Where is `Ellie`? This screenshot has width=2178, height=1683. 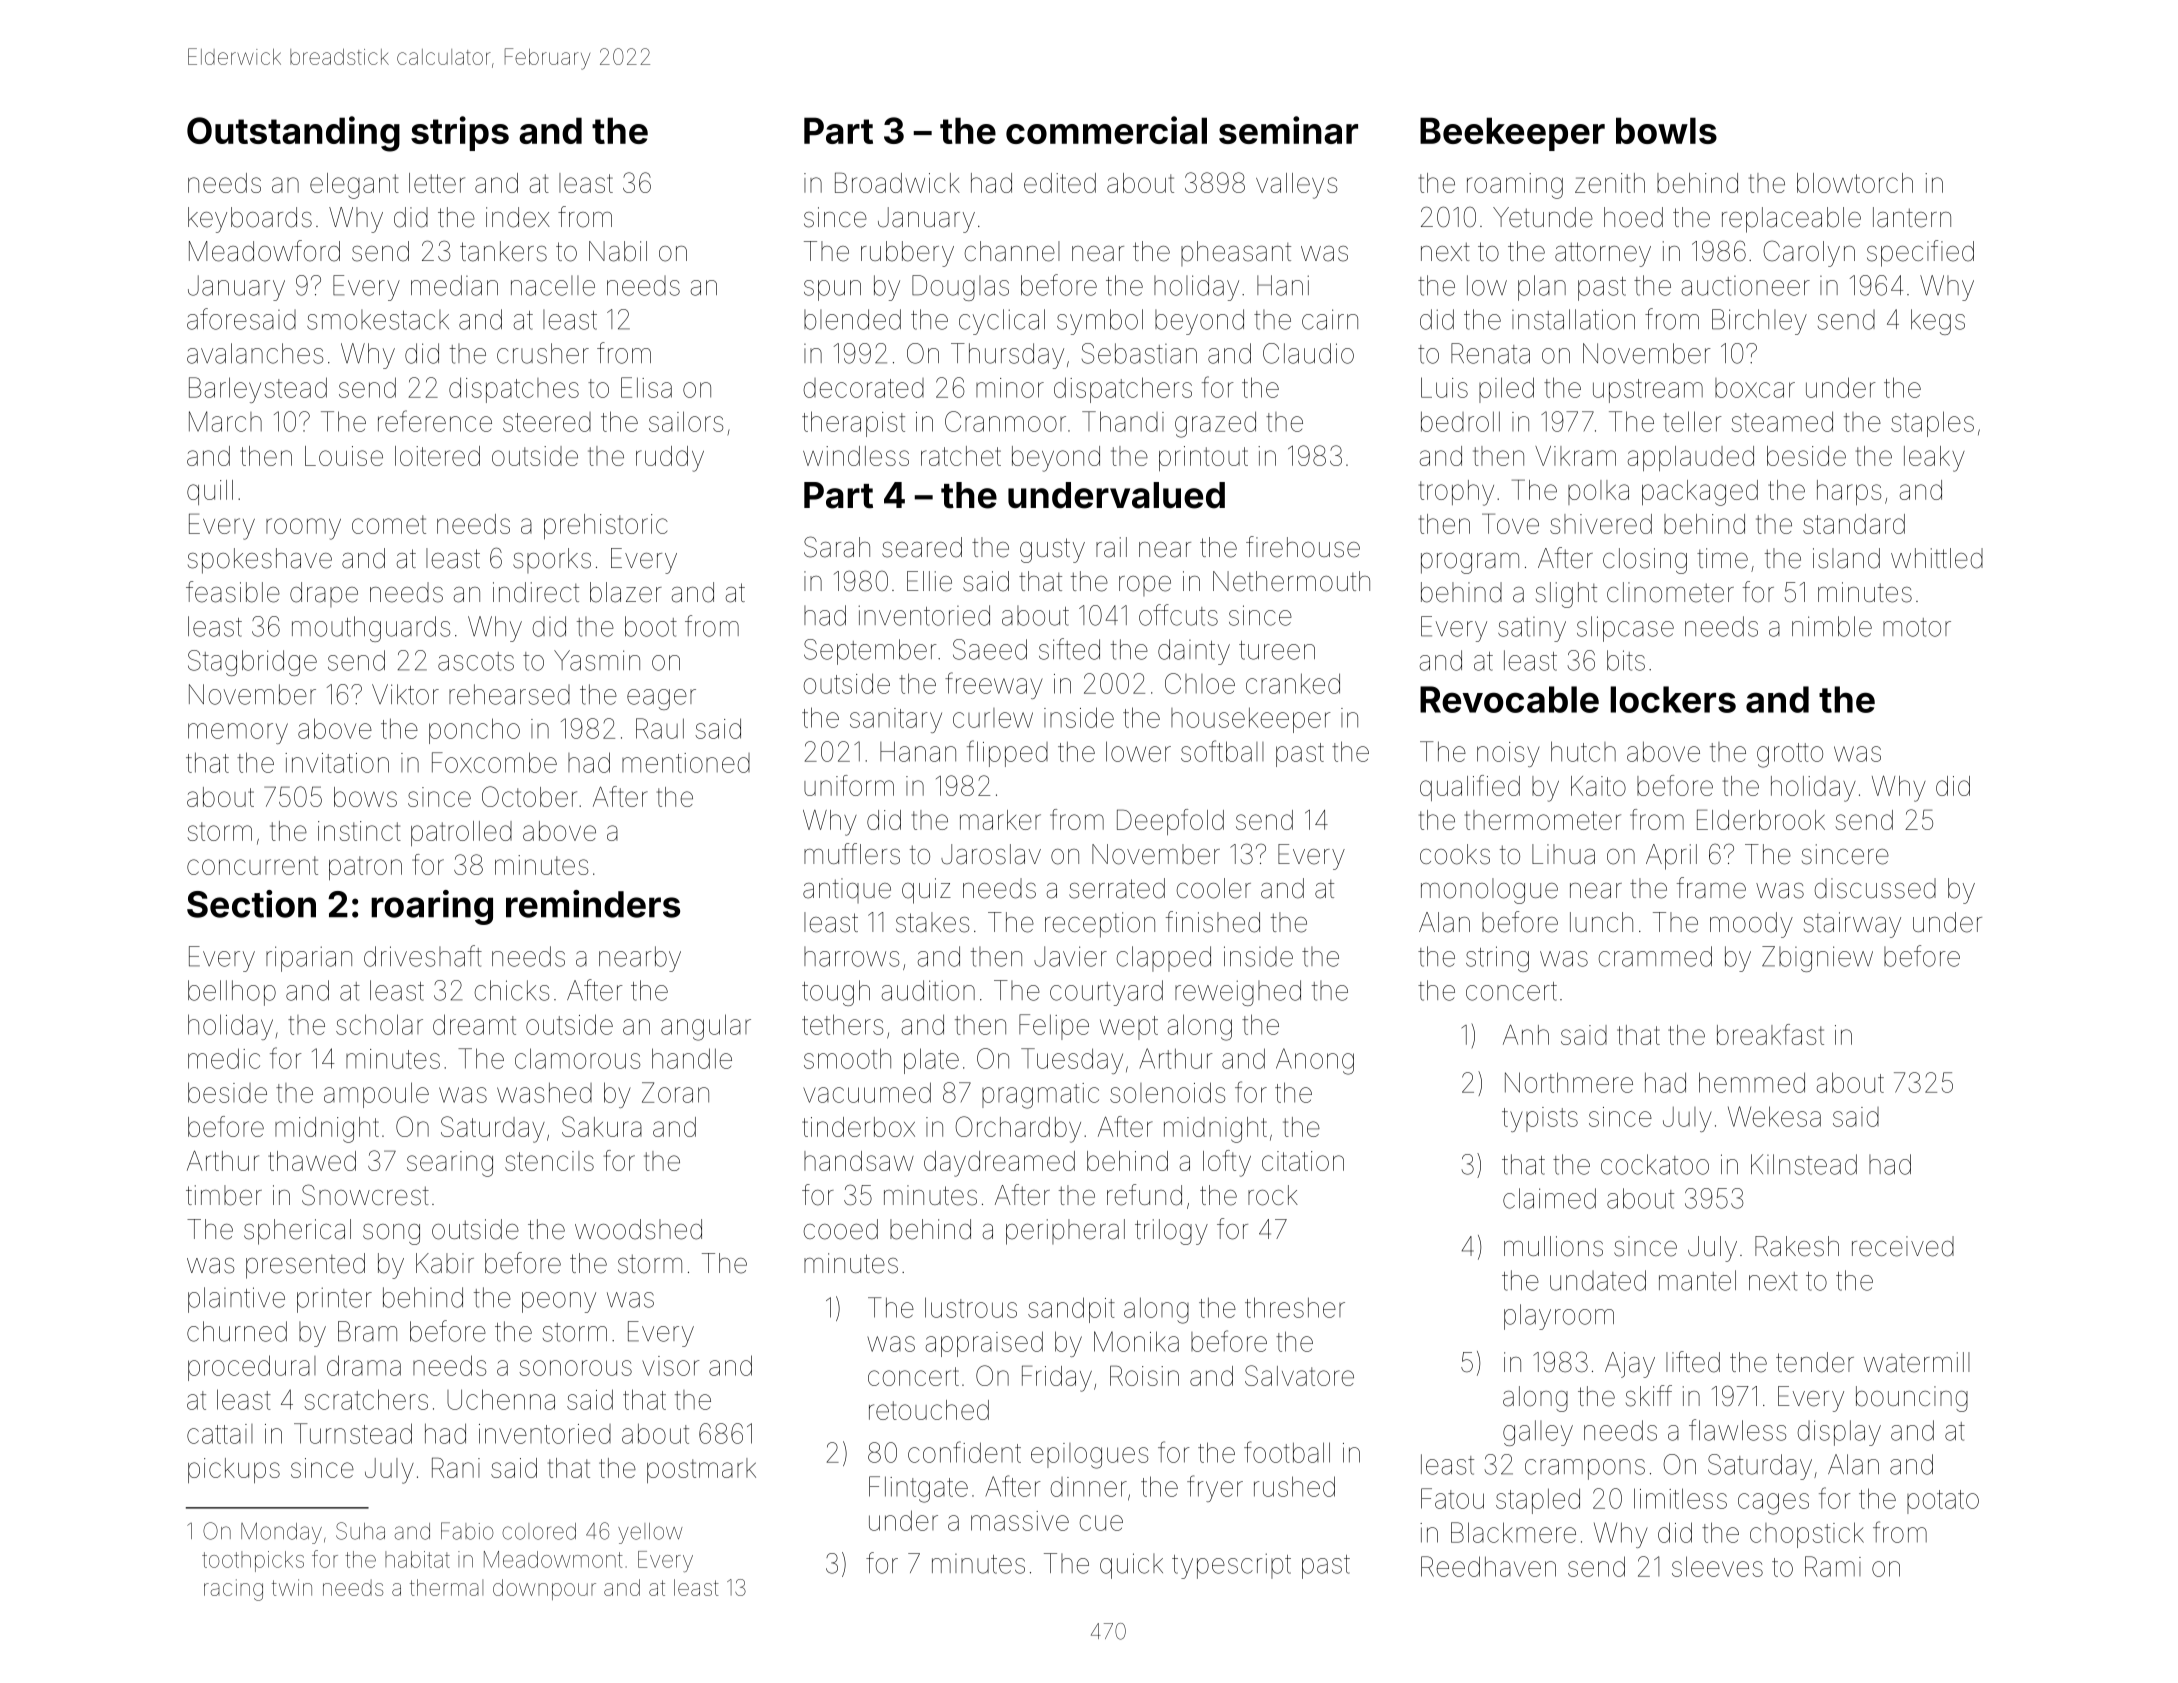
Ellie is located at coordinates (929, 581).
